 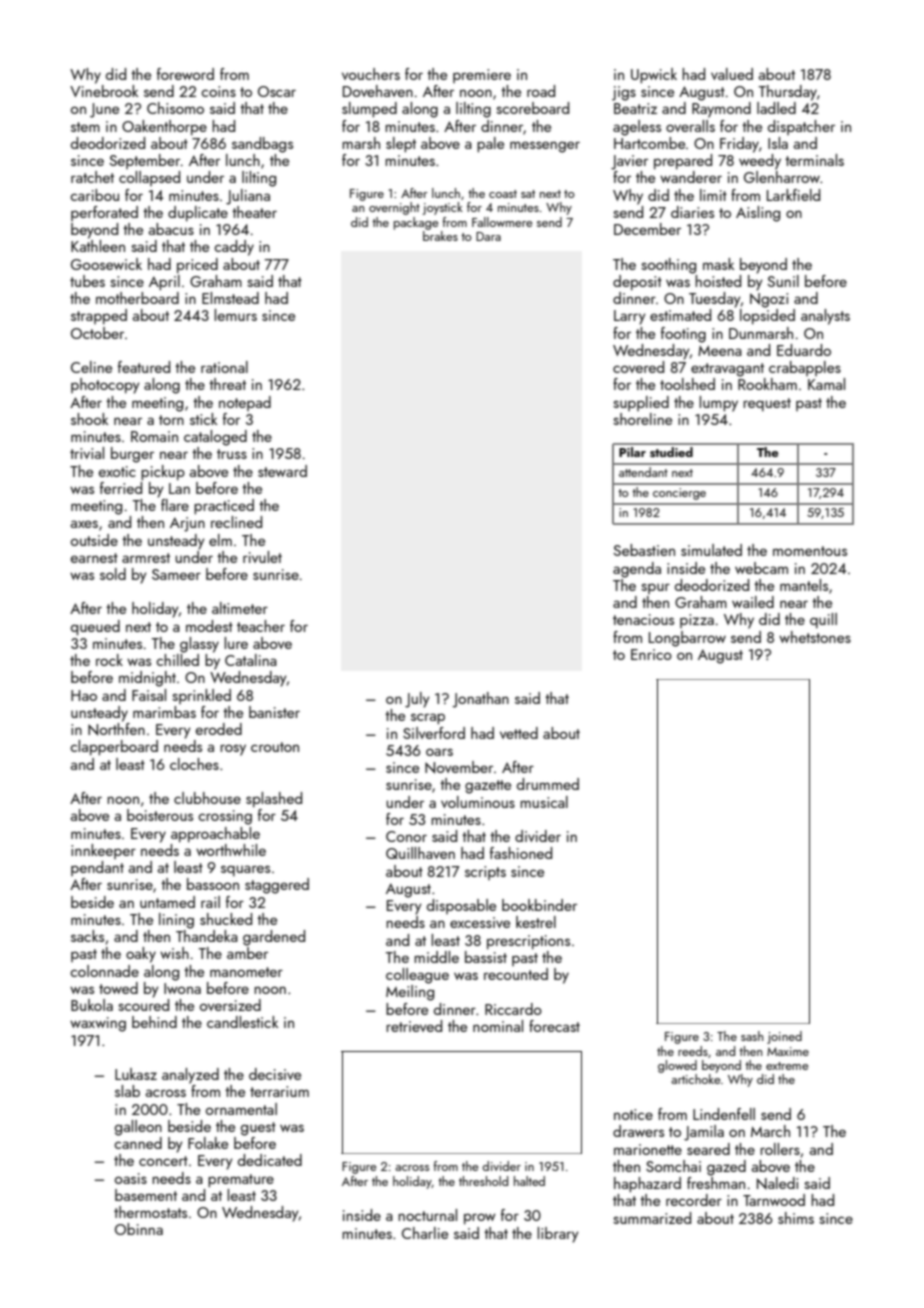 What do you see at coordinates (558, 1235) in the screenshot?
I see `library` at bounding box center [558, 1235].
